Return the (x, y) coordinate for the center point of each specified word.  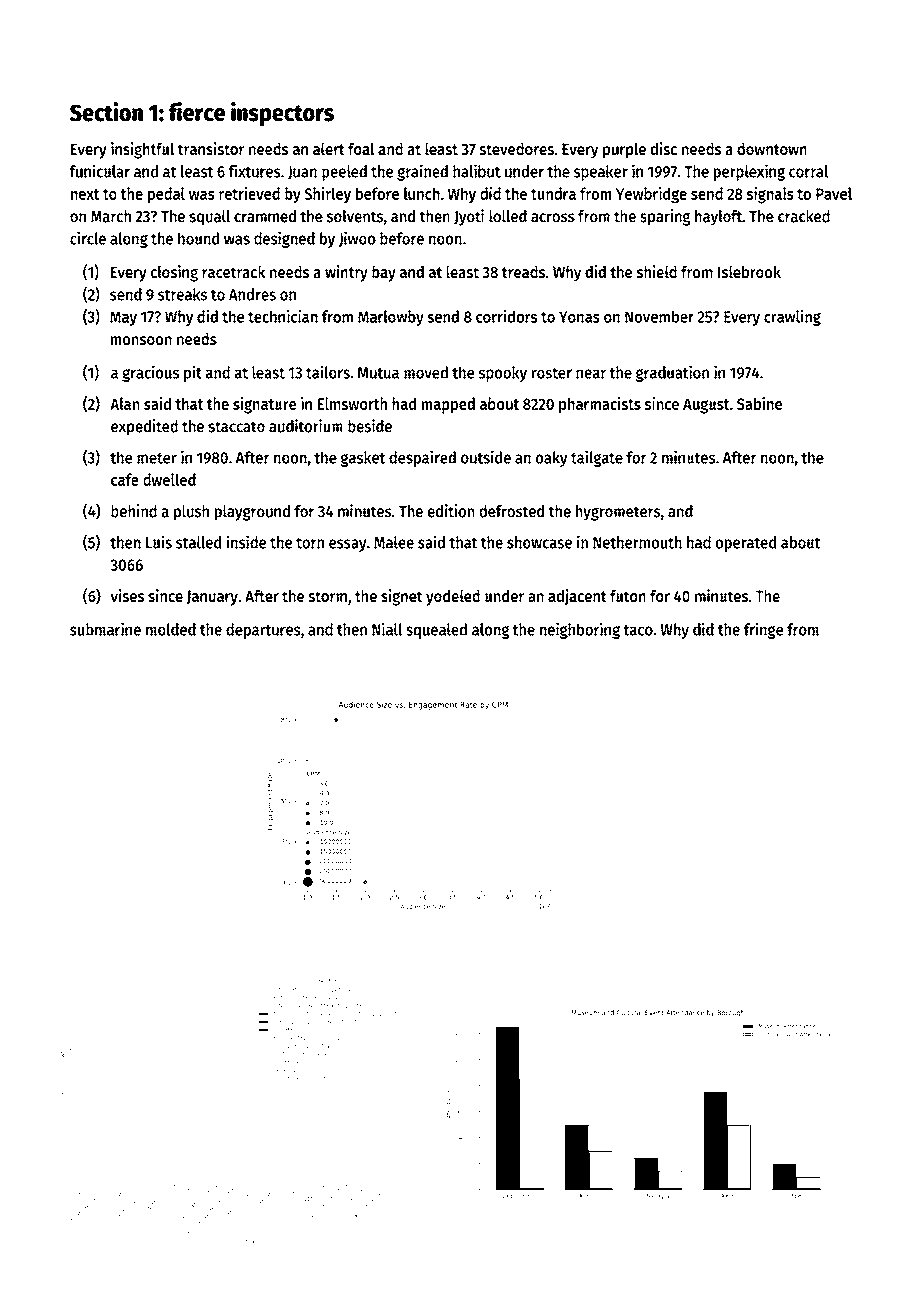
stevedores (516, 149)
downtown (772, 149)
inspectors (282, 114)
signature (265, 405)
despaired (422, 458)
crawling (792, 317)
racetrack (233, 272)
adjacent (577, 597)
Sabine (759, 403)
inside (246, 542)
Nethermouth (637, 542)
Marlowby (391, 318)
